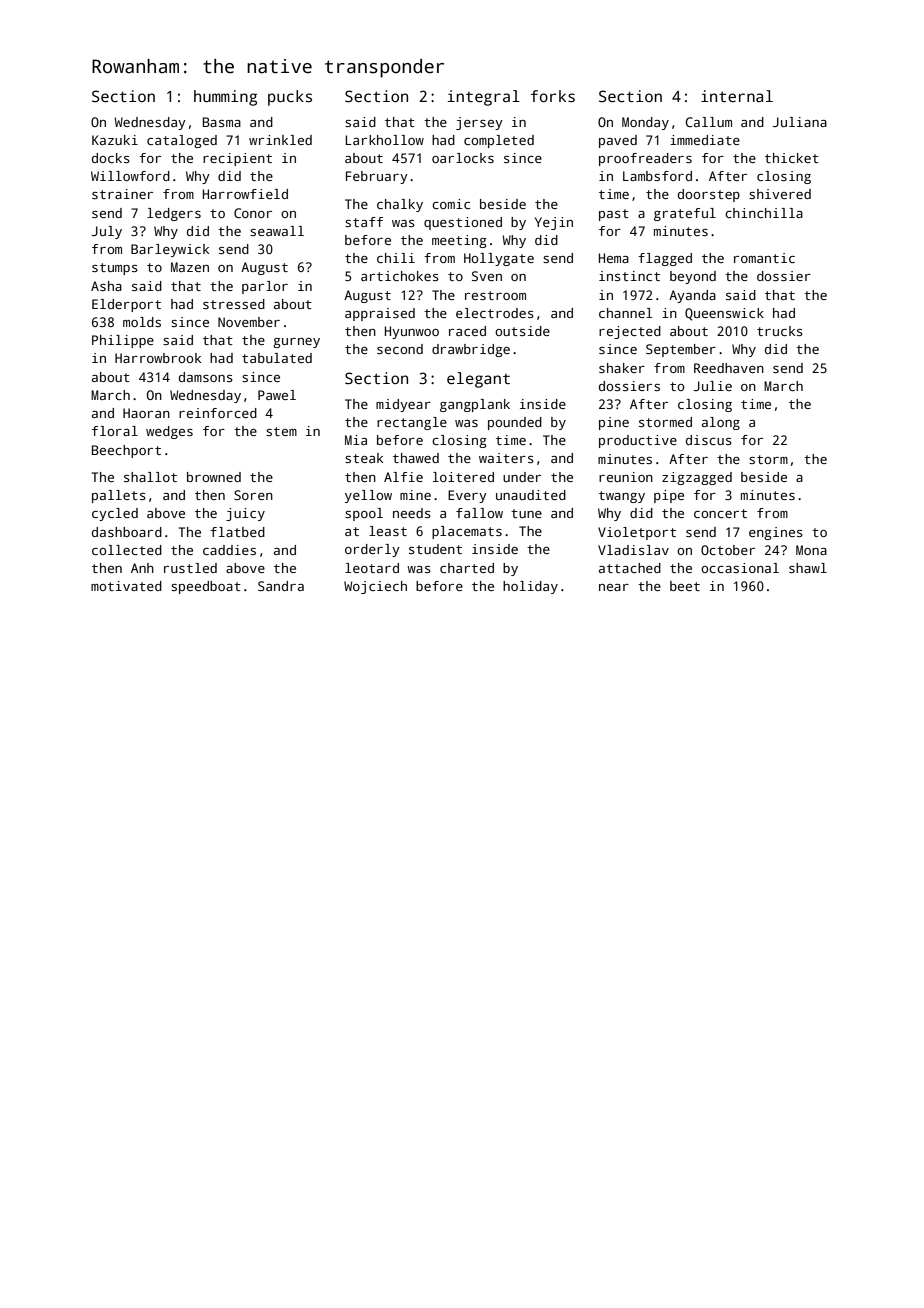 The width and height of the image is (924, 1308). Describe the element at coordinates (123, 341) in the image. I see `Philippe` at that location.
